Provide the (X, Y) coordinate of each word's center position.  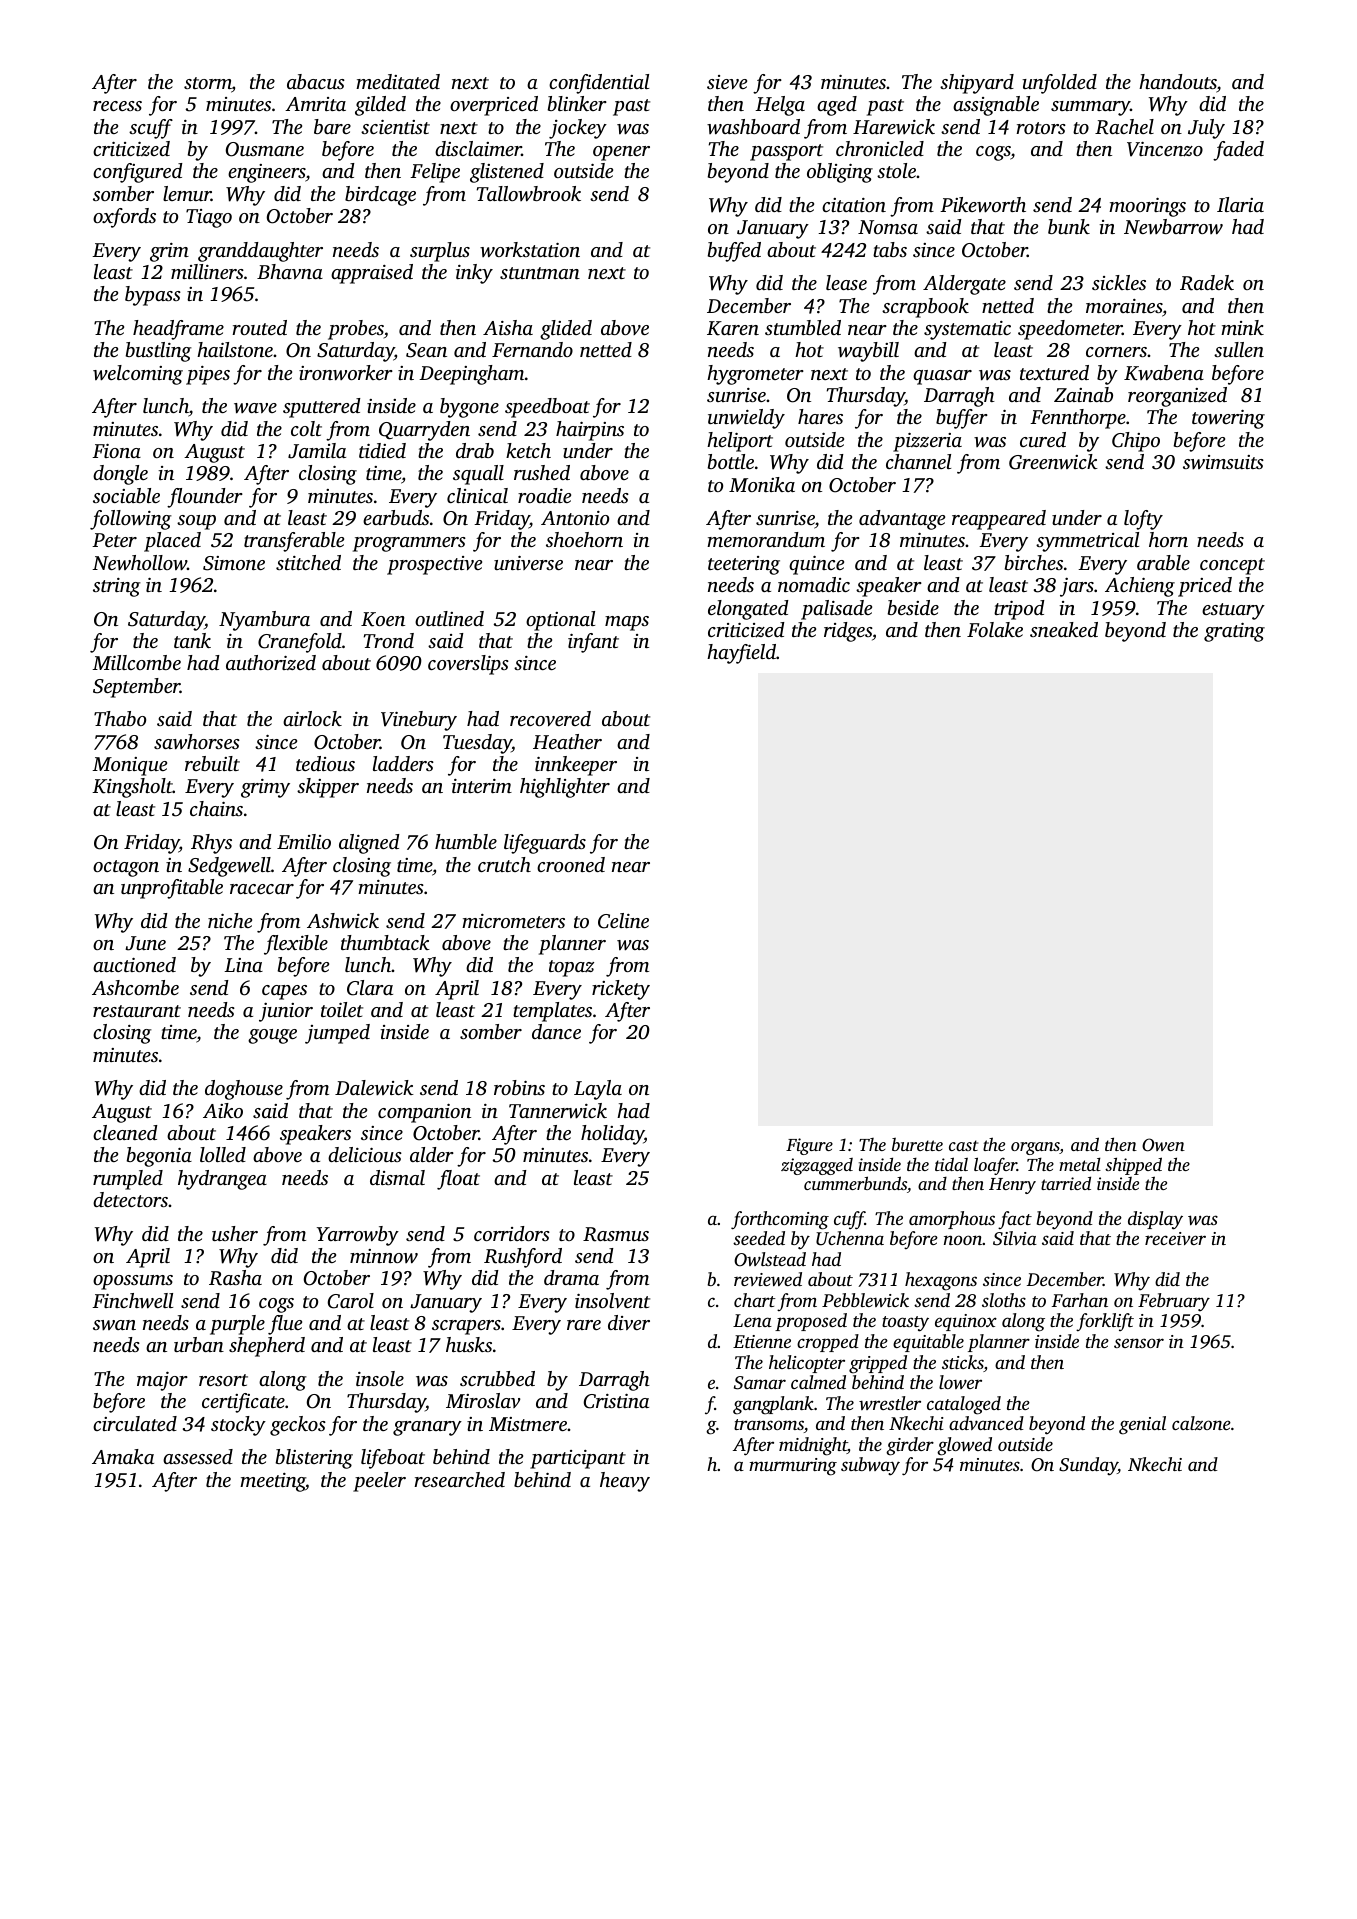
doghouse (244, 1090)
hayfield (741, 654)
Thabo (120, 718)
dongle (120, 475)
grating (1234, 632)
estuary (1233, 611)
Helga (780, 106)
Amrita (315, 104)
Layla (598, 1090)
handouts (1178, 83)
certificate (243, 1403)
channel (918, 461)
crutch (504, 864)
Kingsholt (132, 788)
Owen (1163, 1145)
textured (1054, 372)
